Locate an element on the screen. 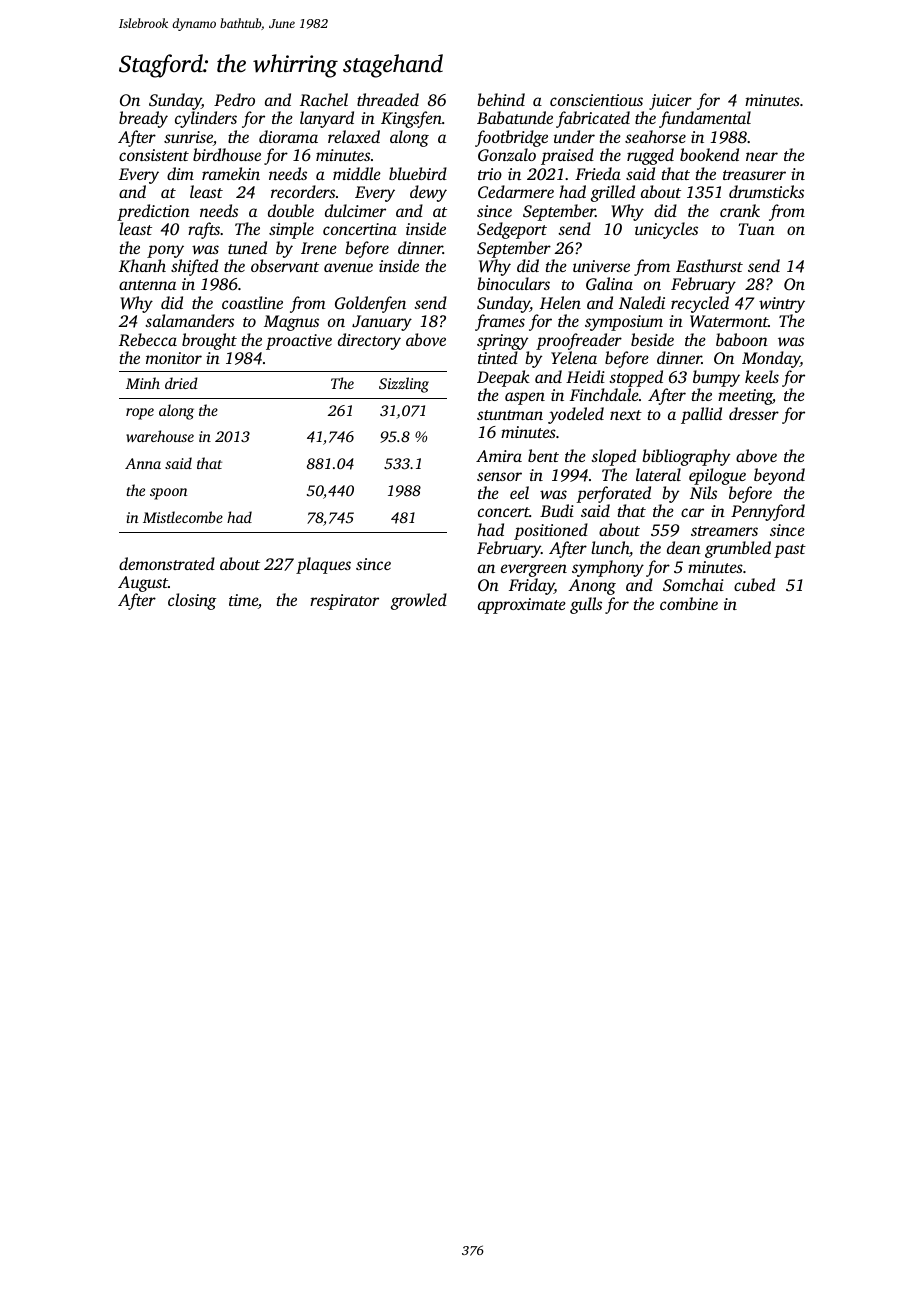 The height and width of the screenshot is (1308, 924). Somchai is located at coordinates (693, 585).
